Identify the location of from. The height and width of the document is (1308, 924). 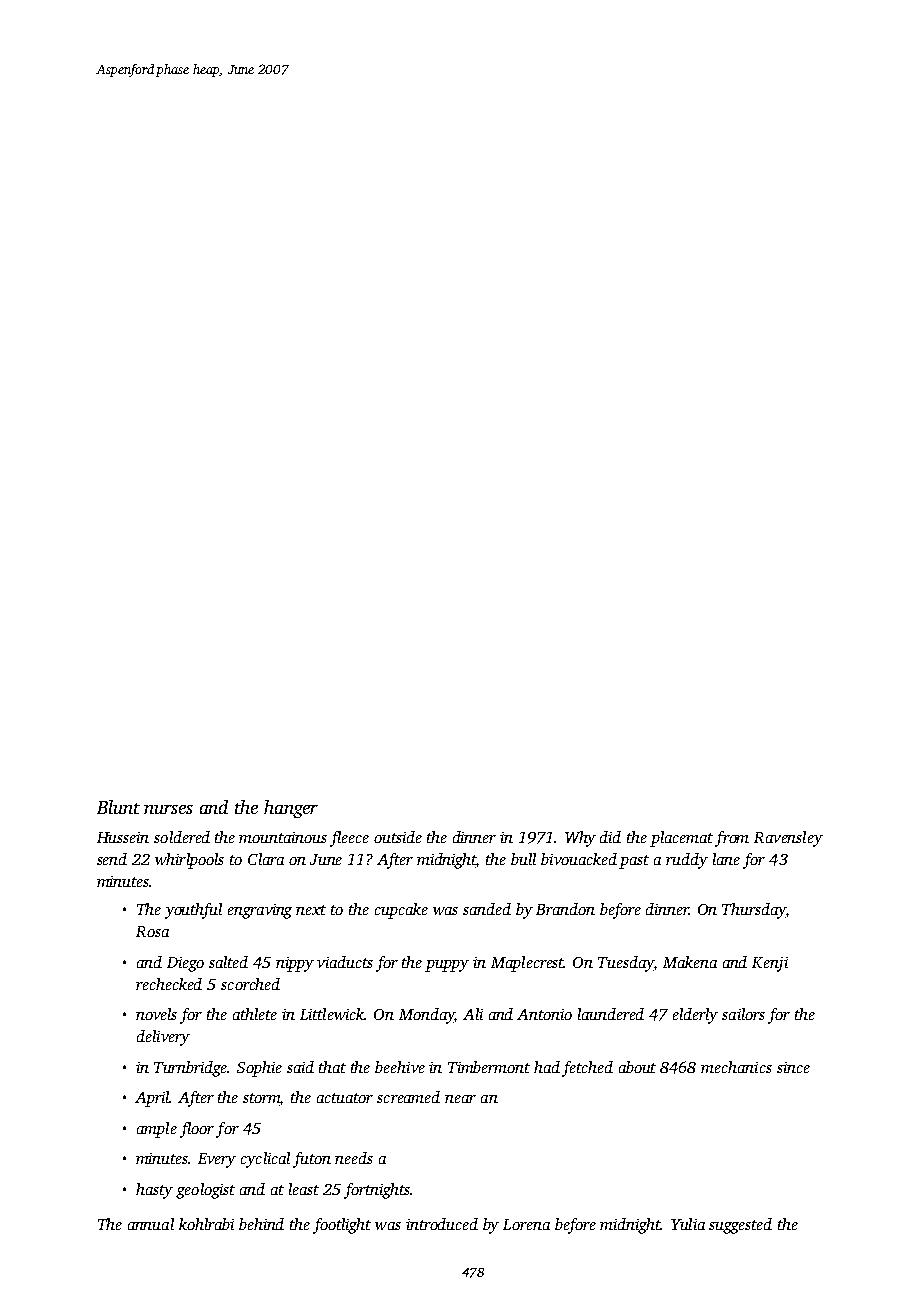
(732, 839).
